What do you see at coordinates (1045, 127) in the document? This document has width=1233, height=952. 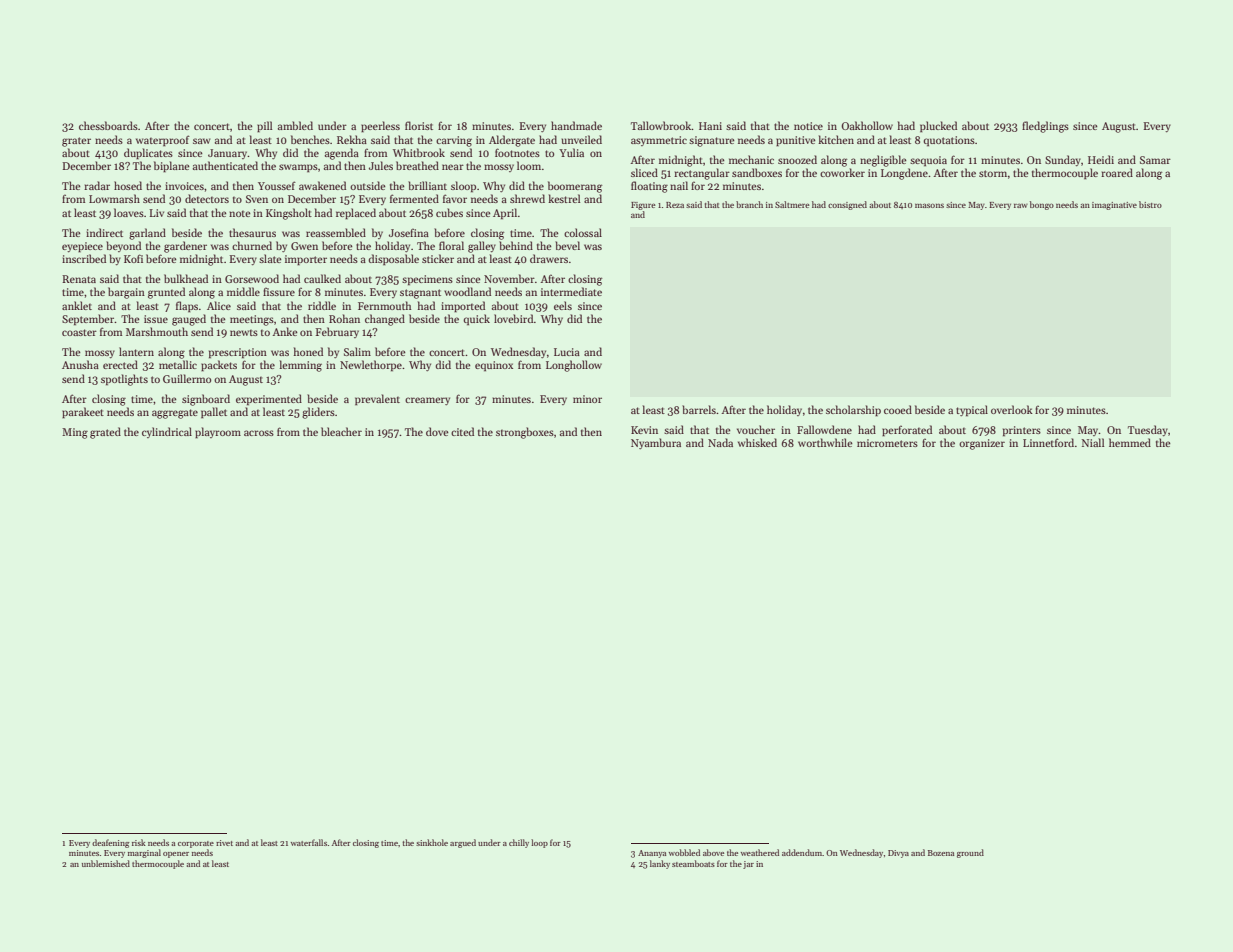 I see `fledglings` at bounding box center [1045, 127].
